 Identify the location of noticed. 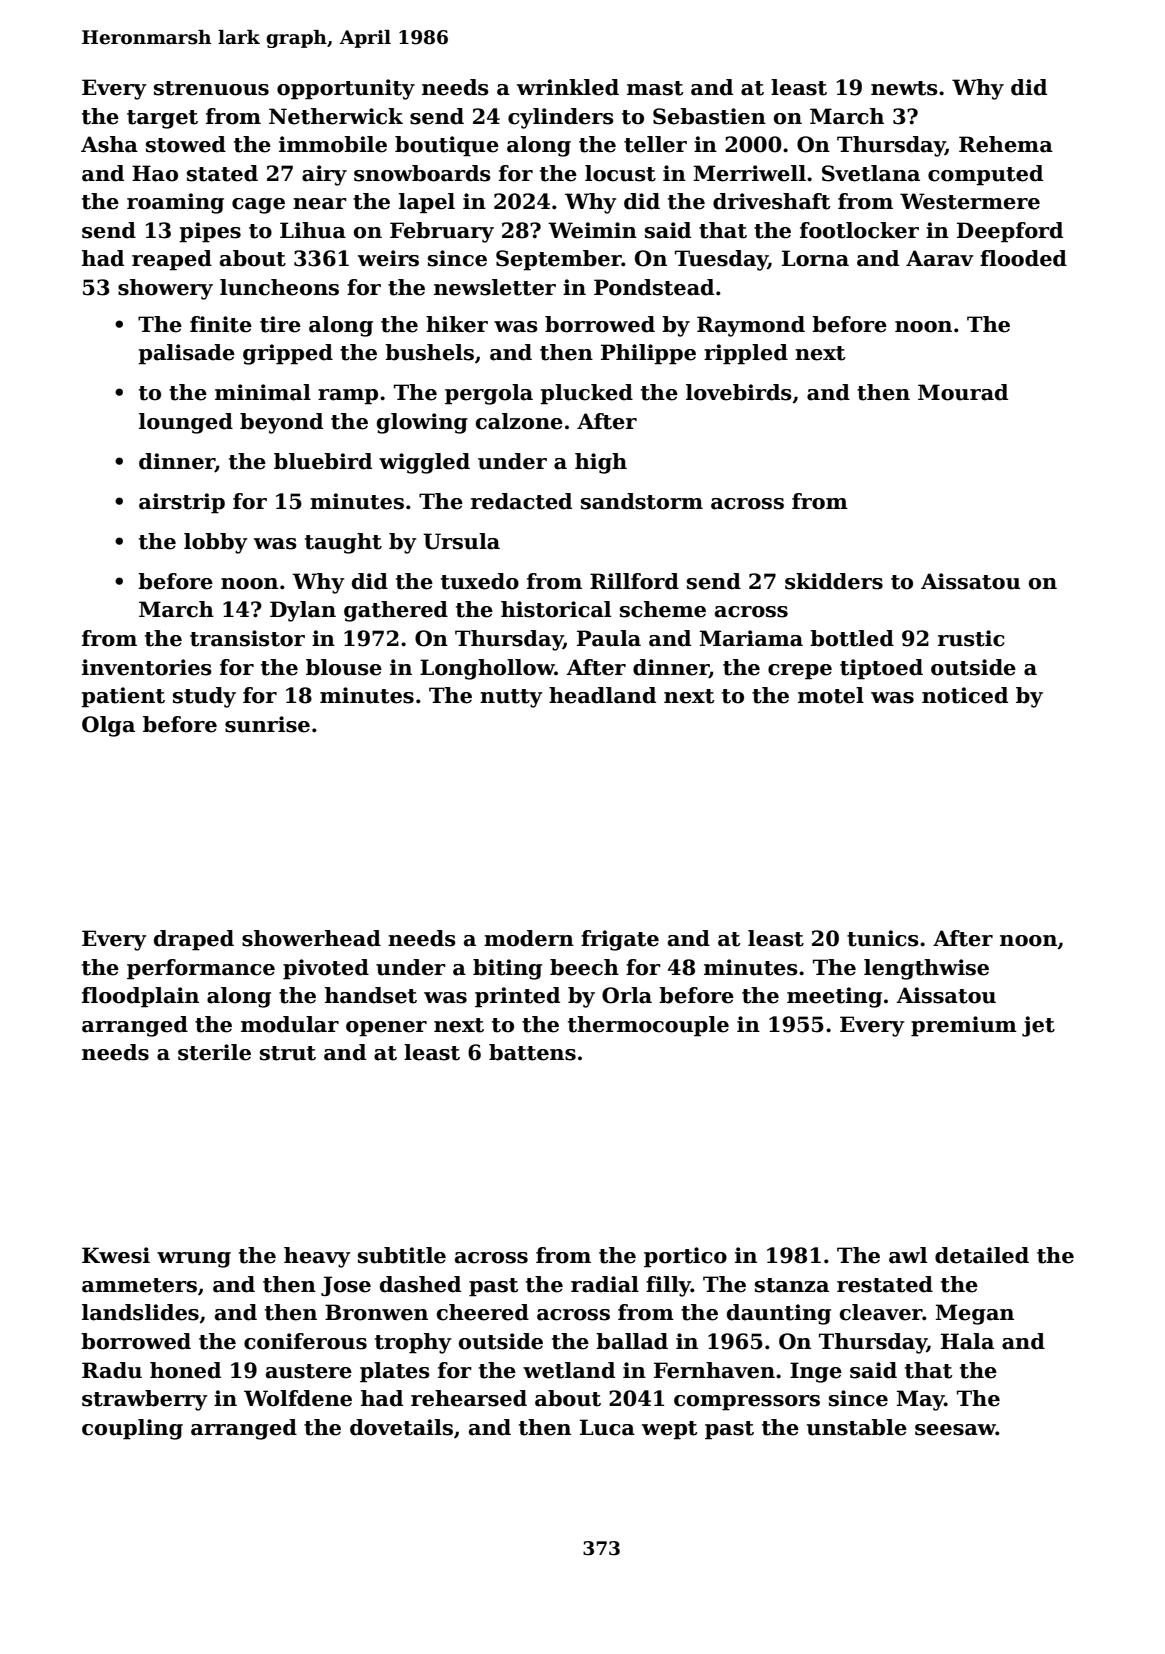
(965, 695).
